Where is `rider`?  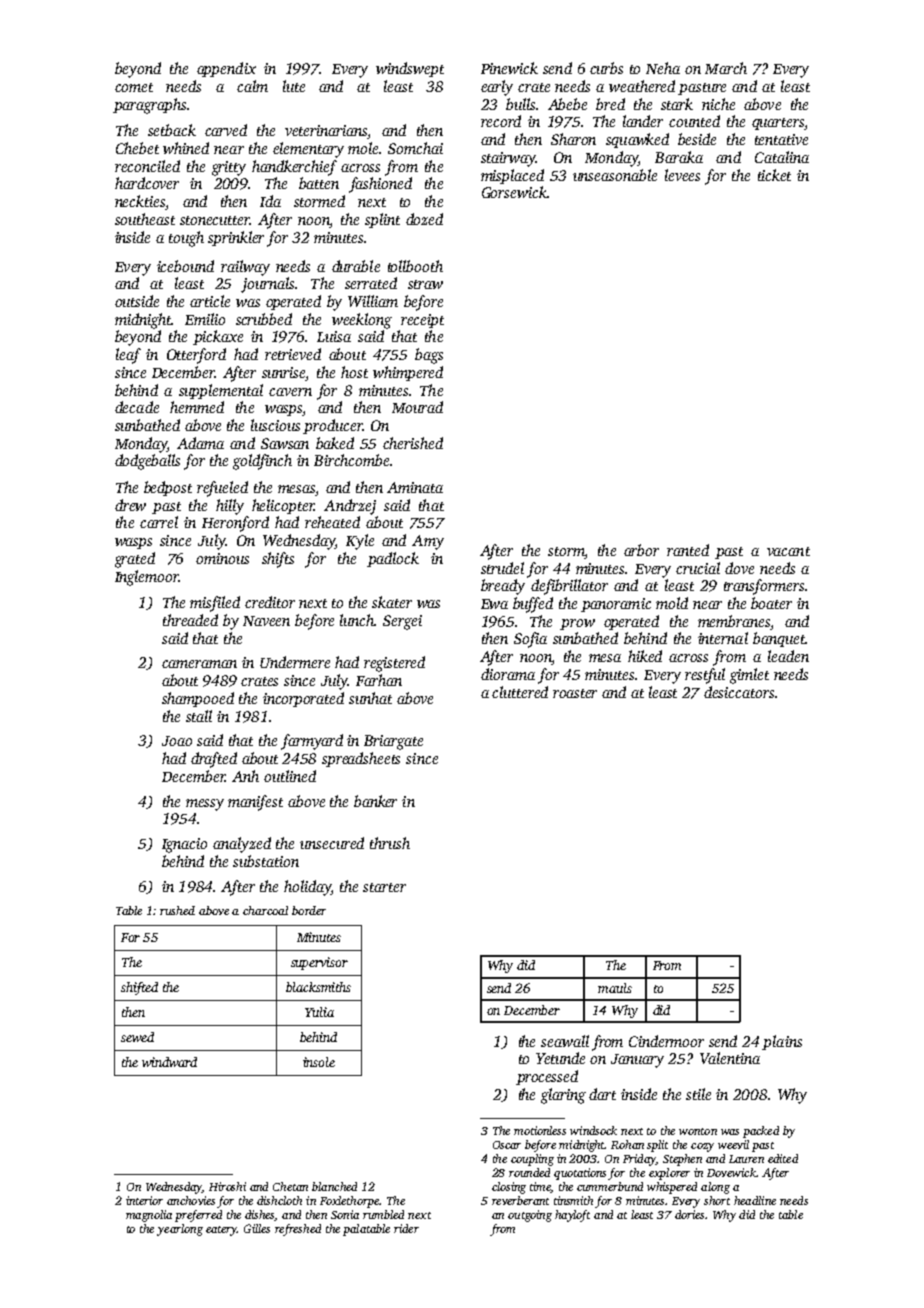 rider is located at coordinates (406, 1228).
